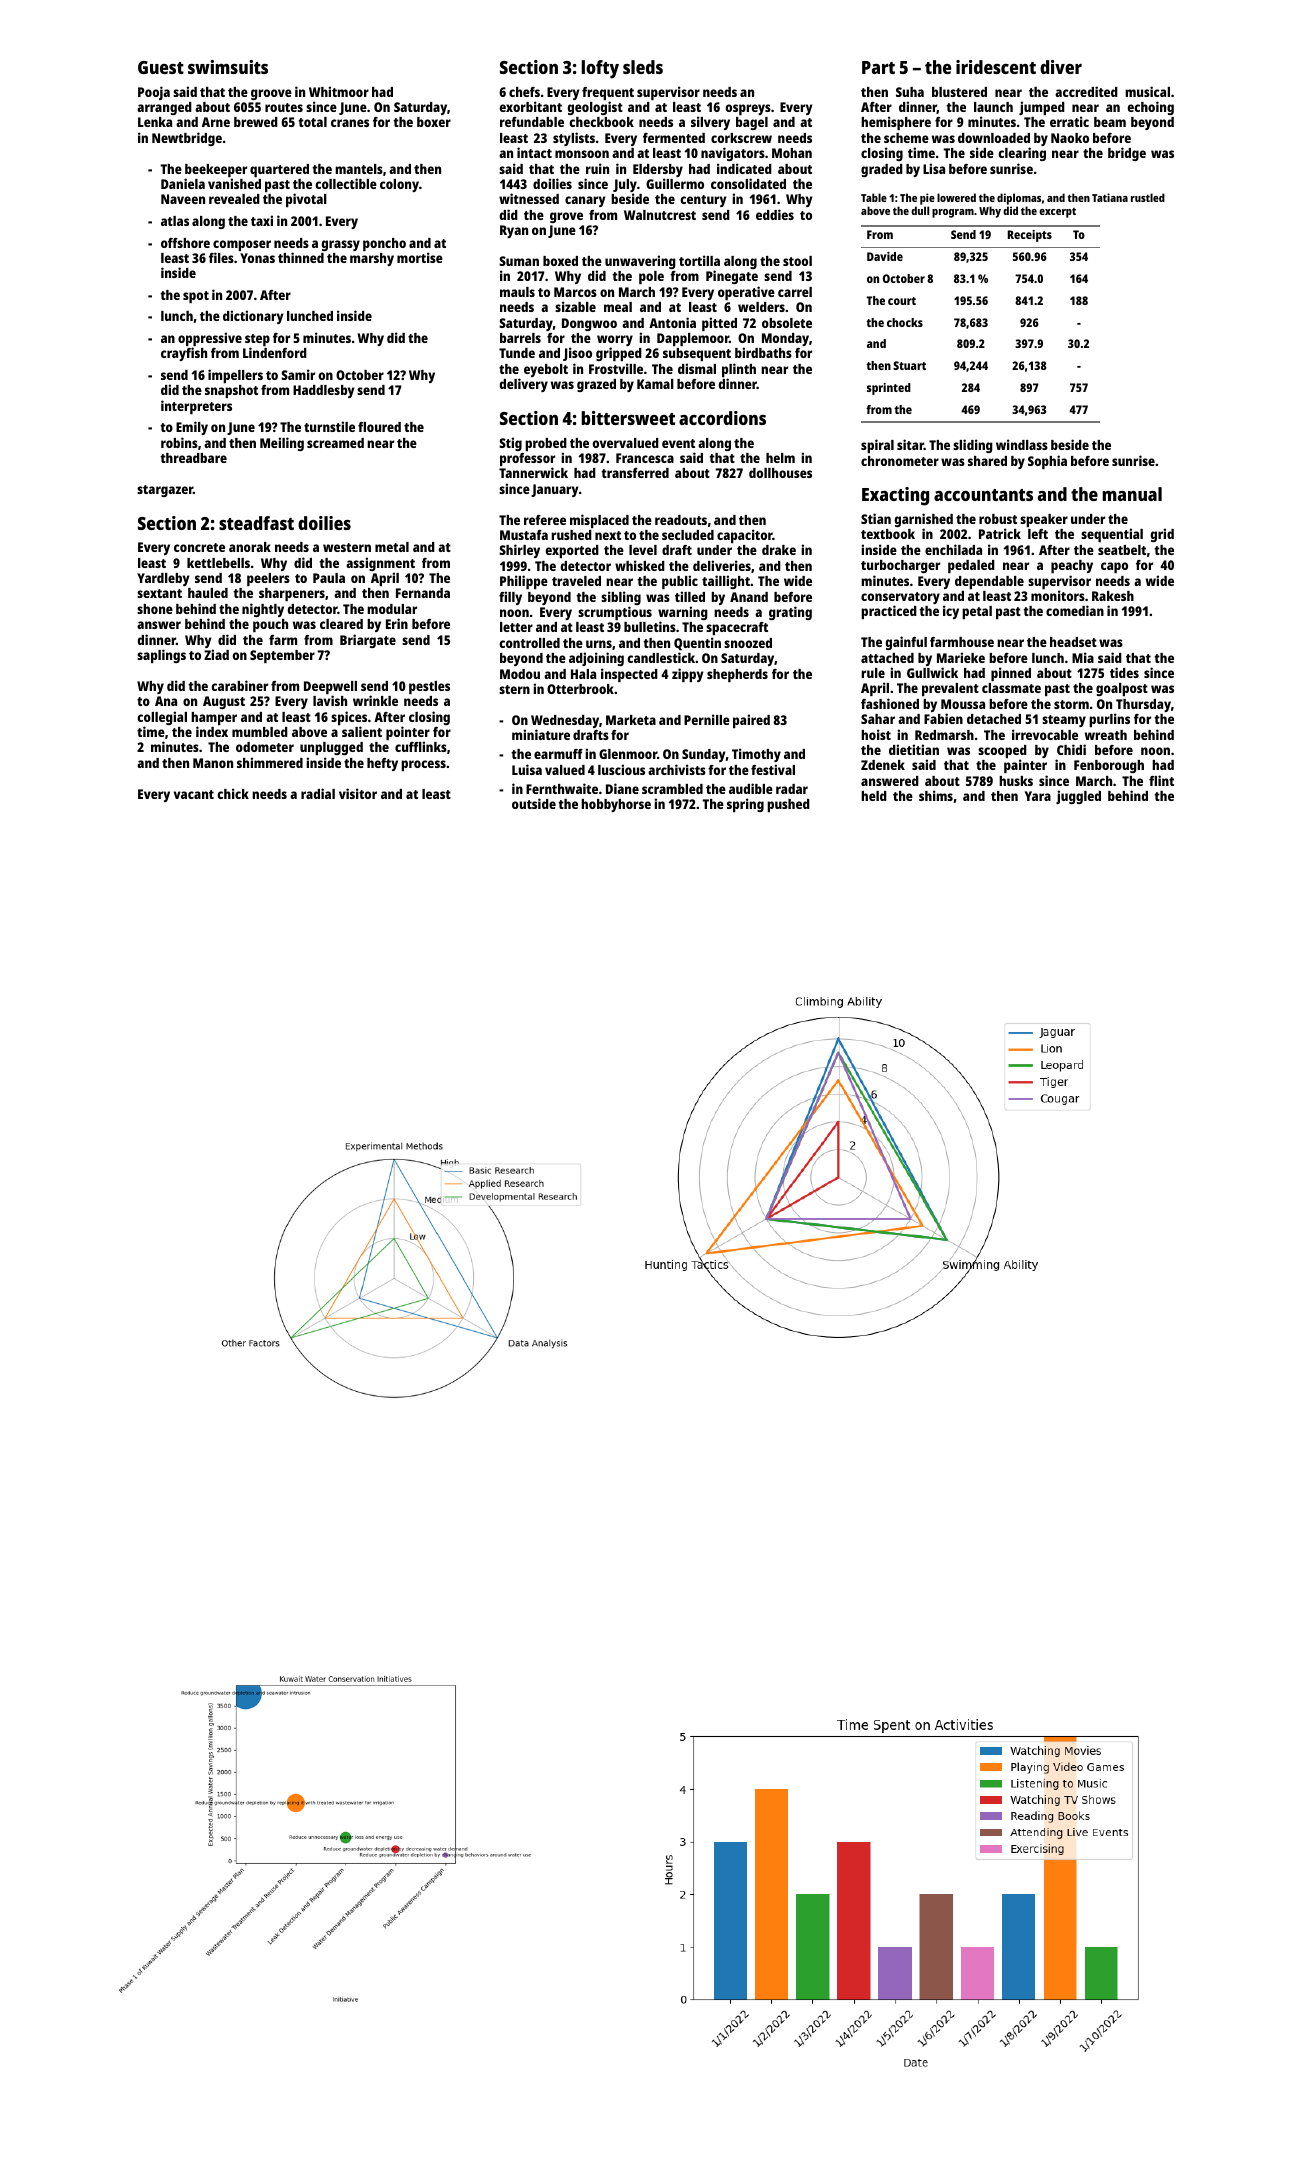  I want to click on spring, so click(745, 805).
